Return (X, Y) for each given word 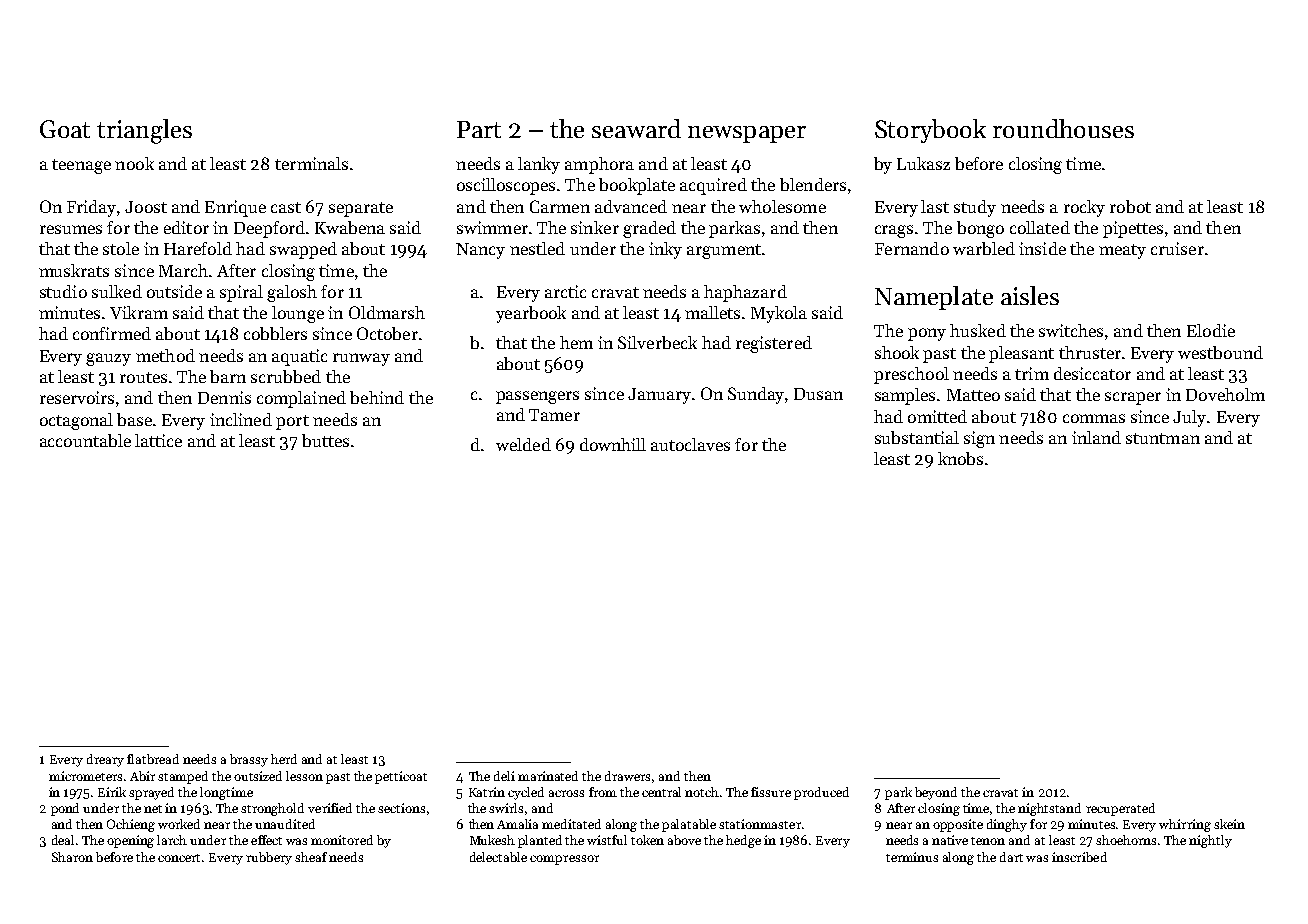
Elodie (1211, 330)
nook (134, 163)
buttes (325, 440)
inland (1096, 437)
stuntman (1163, 438)
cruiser (1177, 248)
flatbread (153, 759)
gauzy (108, 359)
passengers (537, 397)
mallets (712, 312)
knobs (960, 458)
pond (65, 809)
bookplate (637, 186)
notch (702, 792)
